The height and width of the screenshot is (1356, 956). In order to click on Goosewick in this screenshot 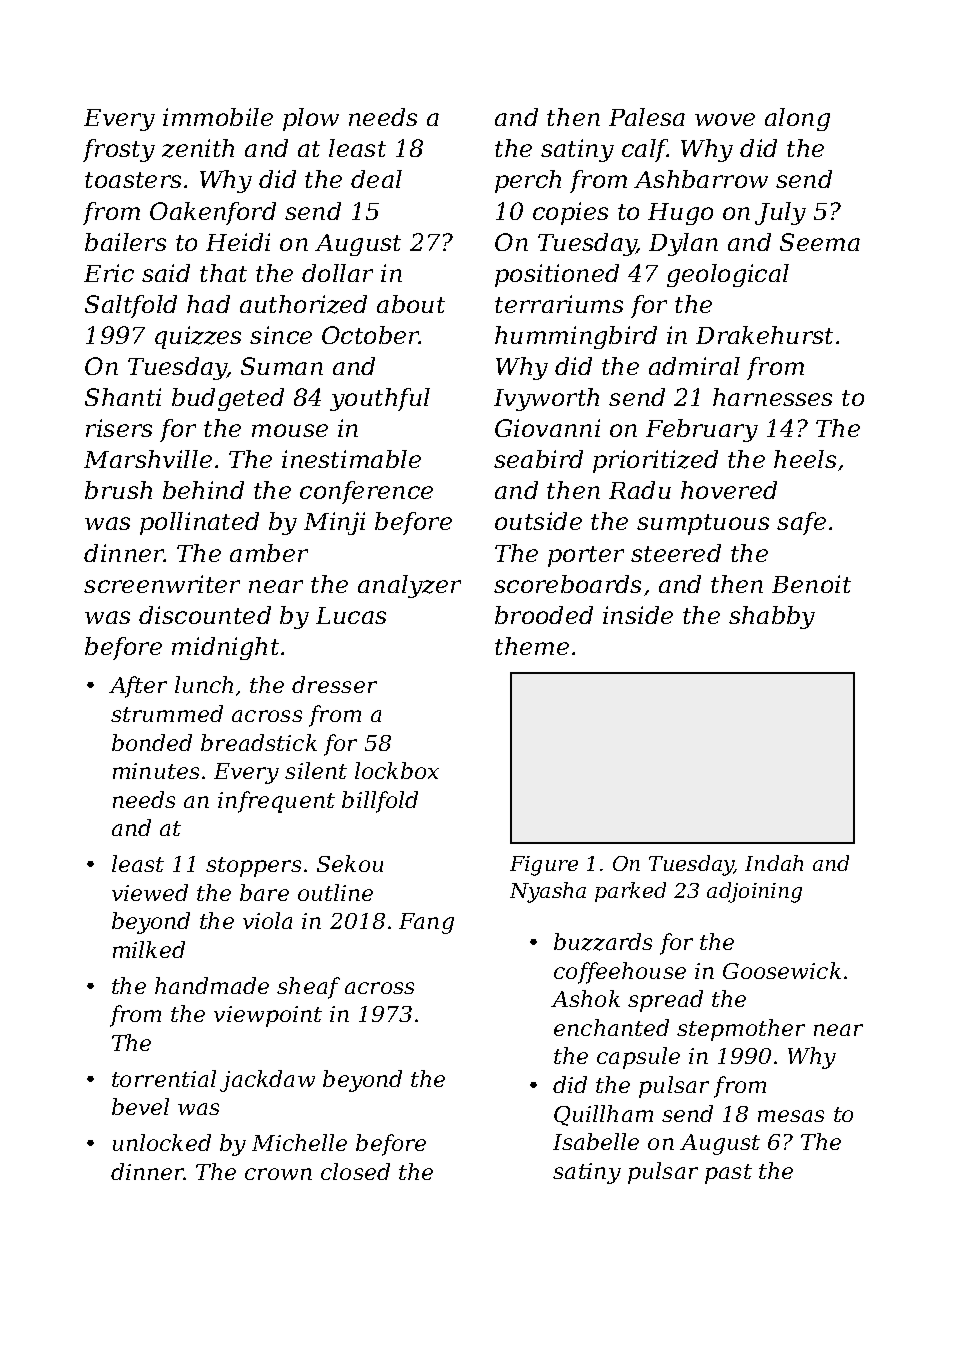, I will do `click(782, 970)`.
